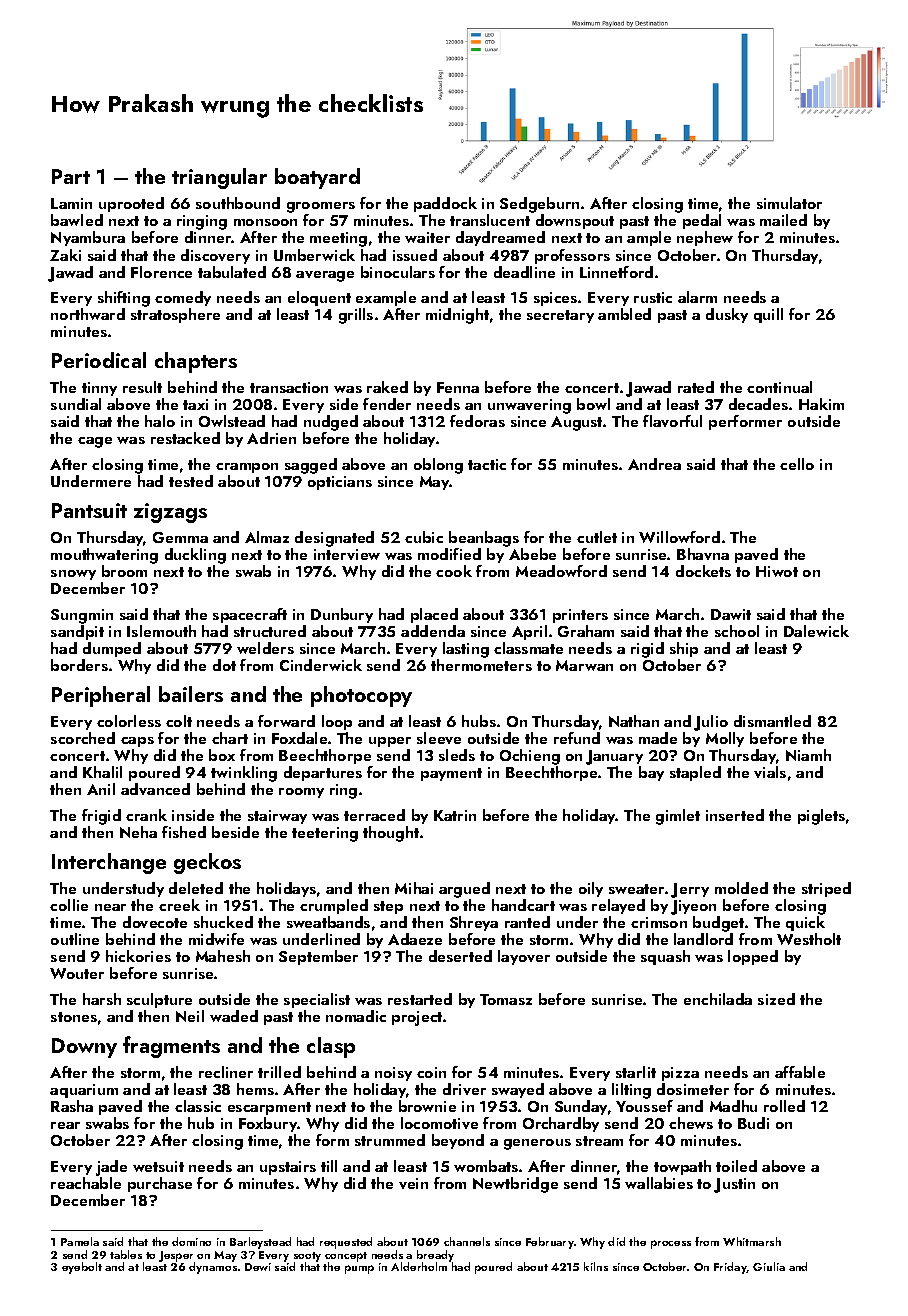 The image size is (908, 1316). Describe the element at coordinates (374, 815) in the image. I see `terraced` at that location.
